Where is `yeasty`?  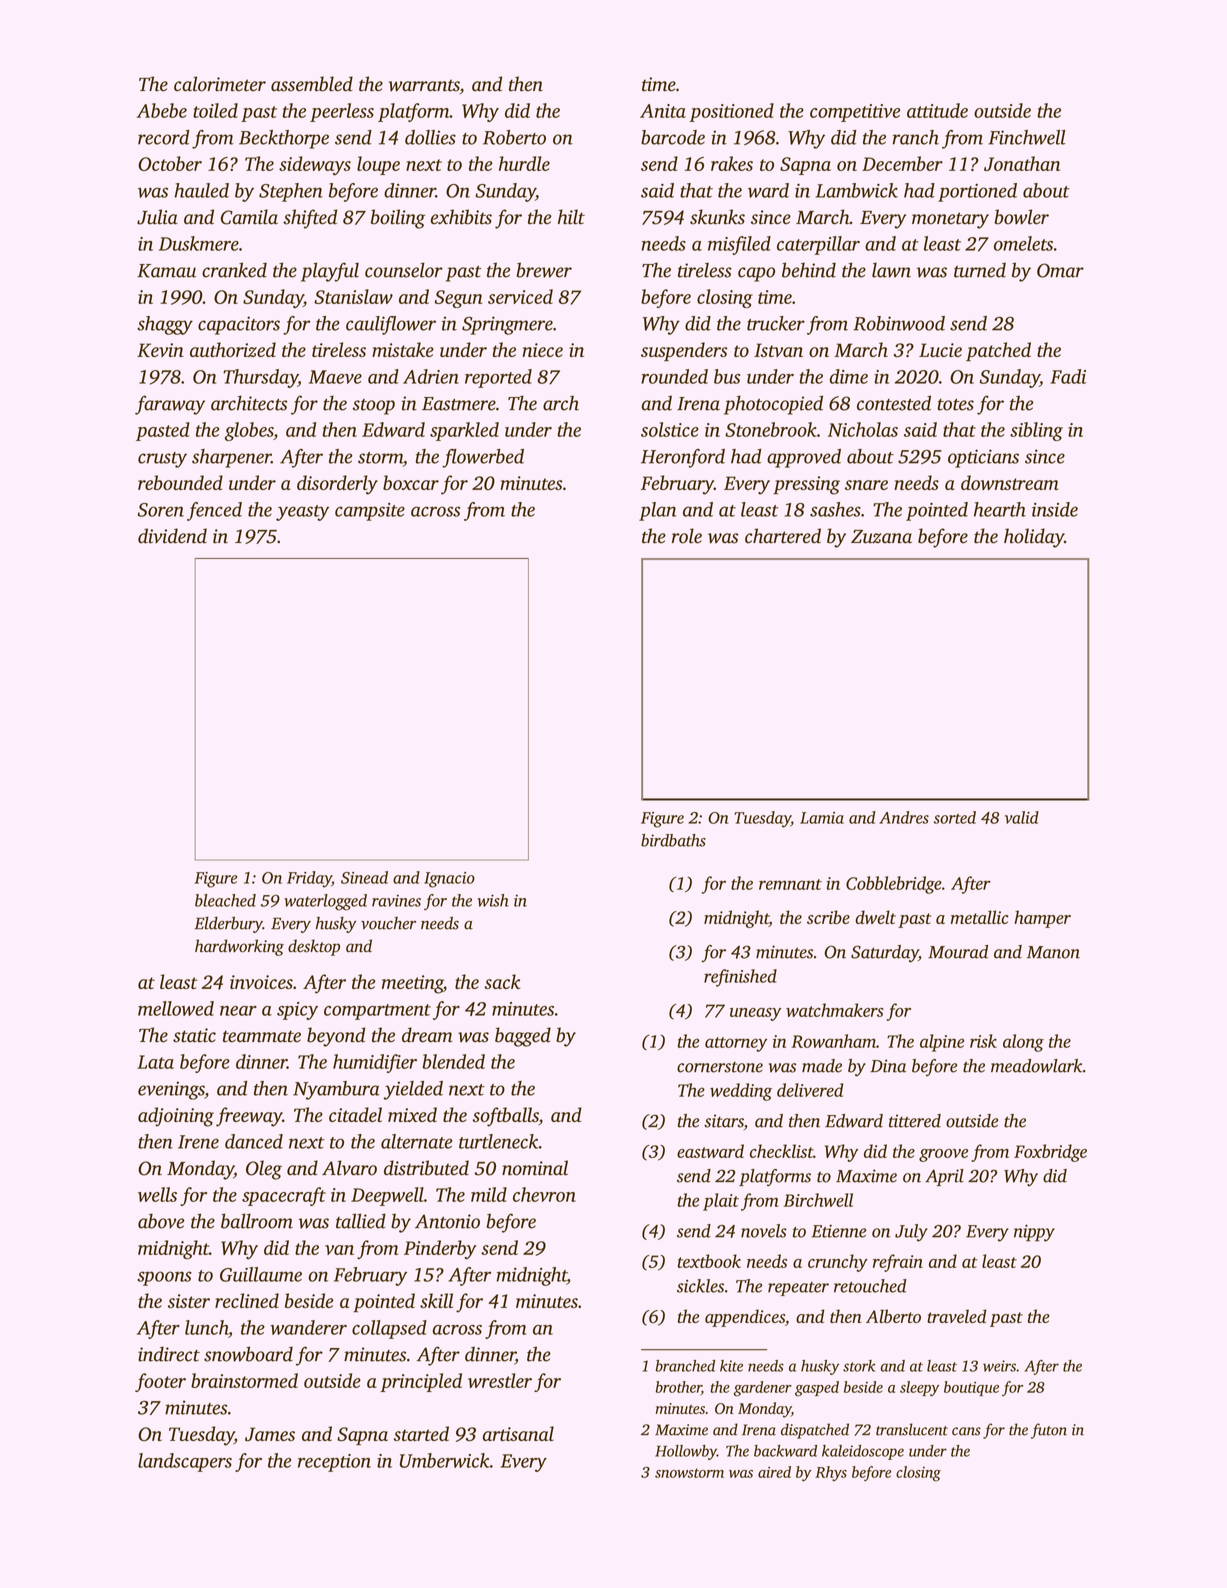 yeasty is located at coordinates (302, 513).
